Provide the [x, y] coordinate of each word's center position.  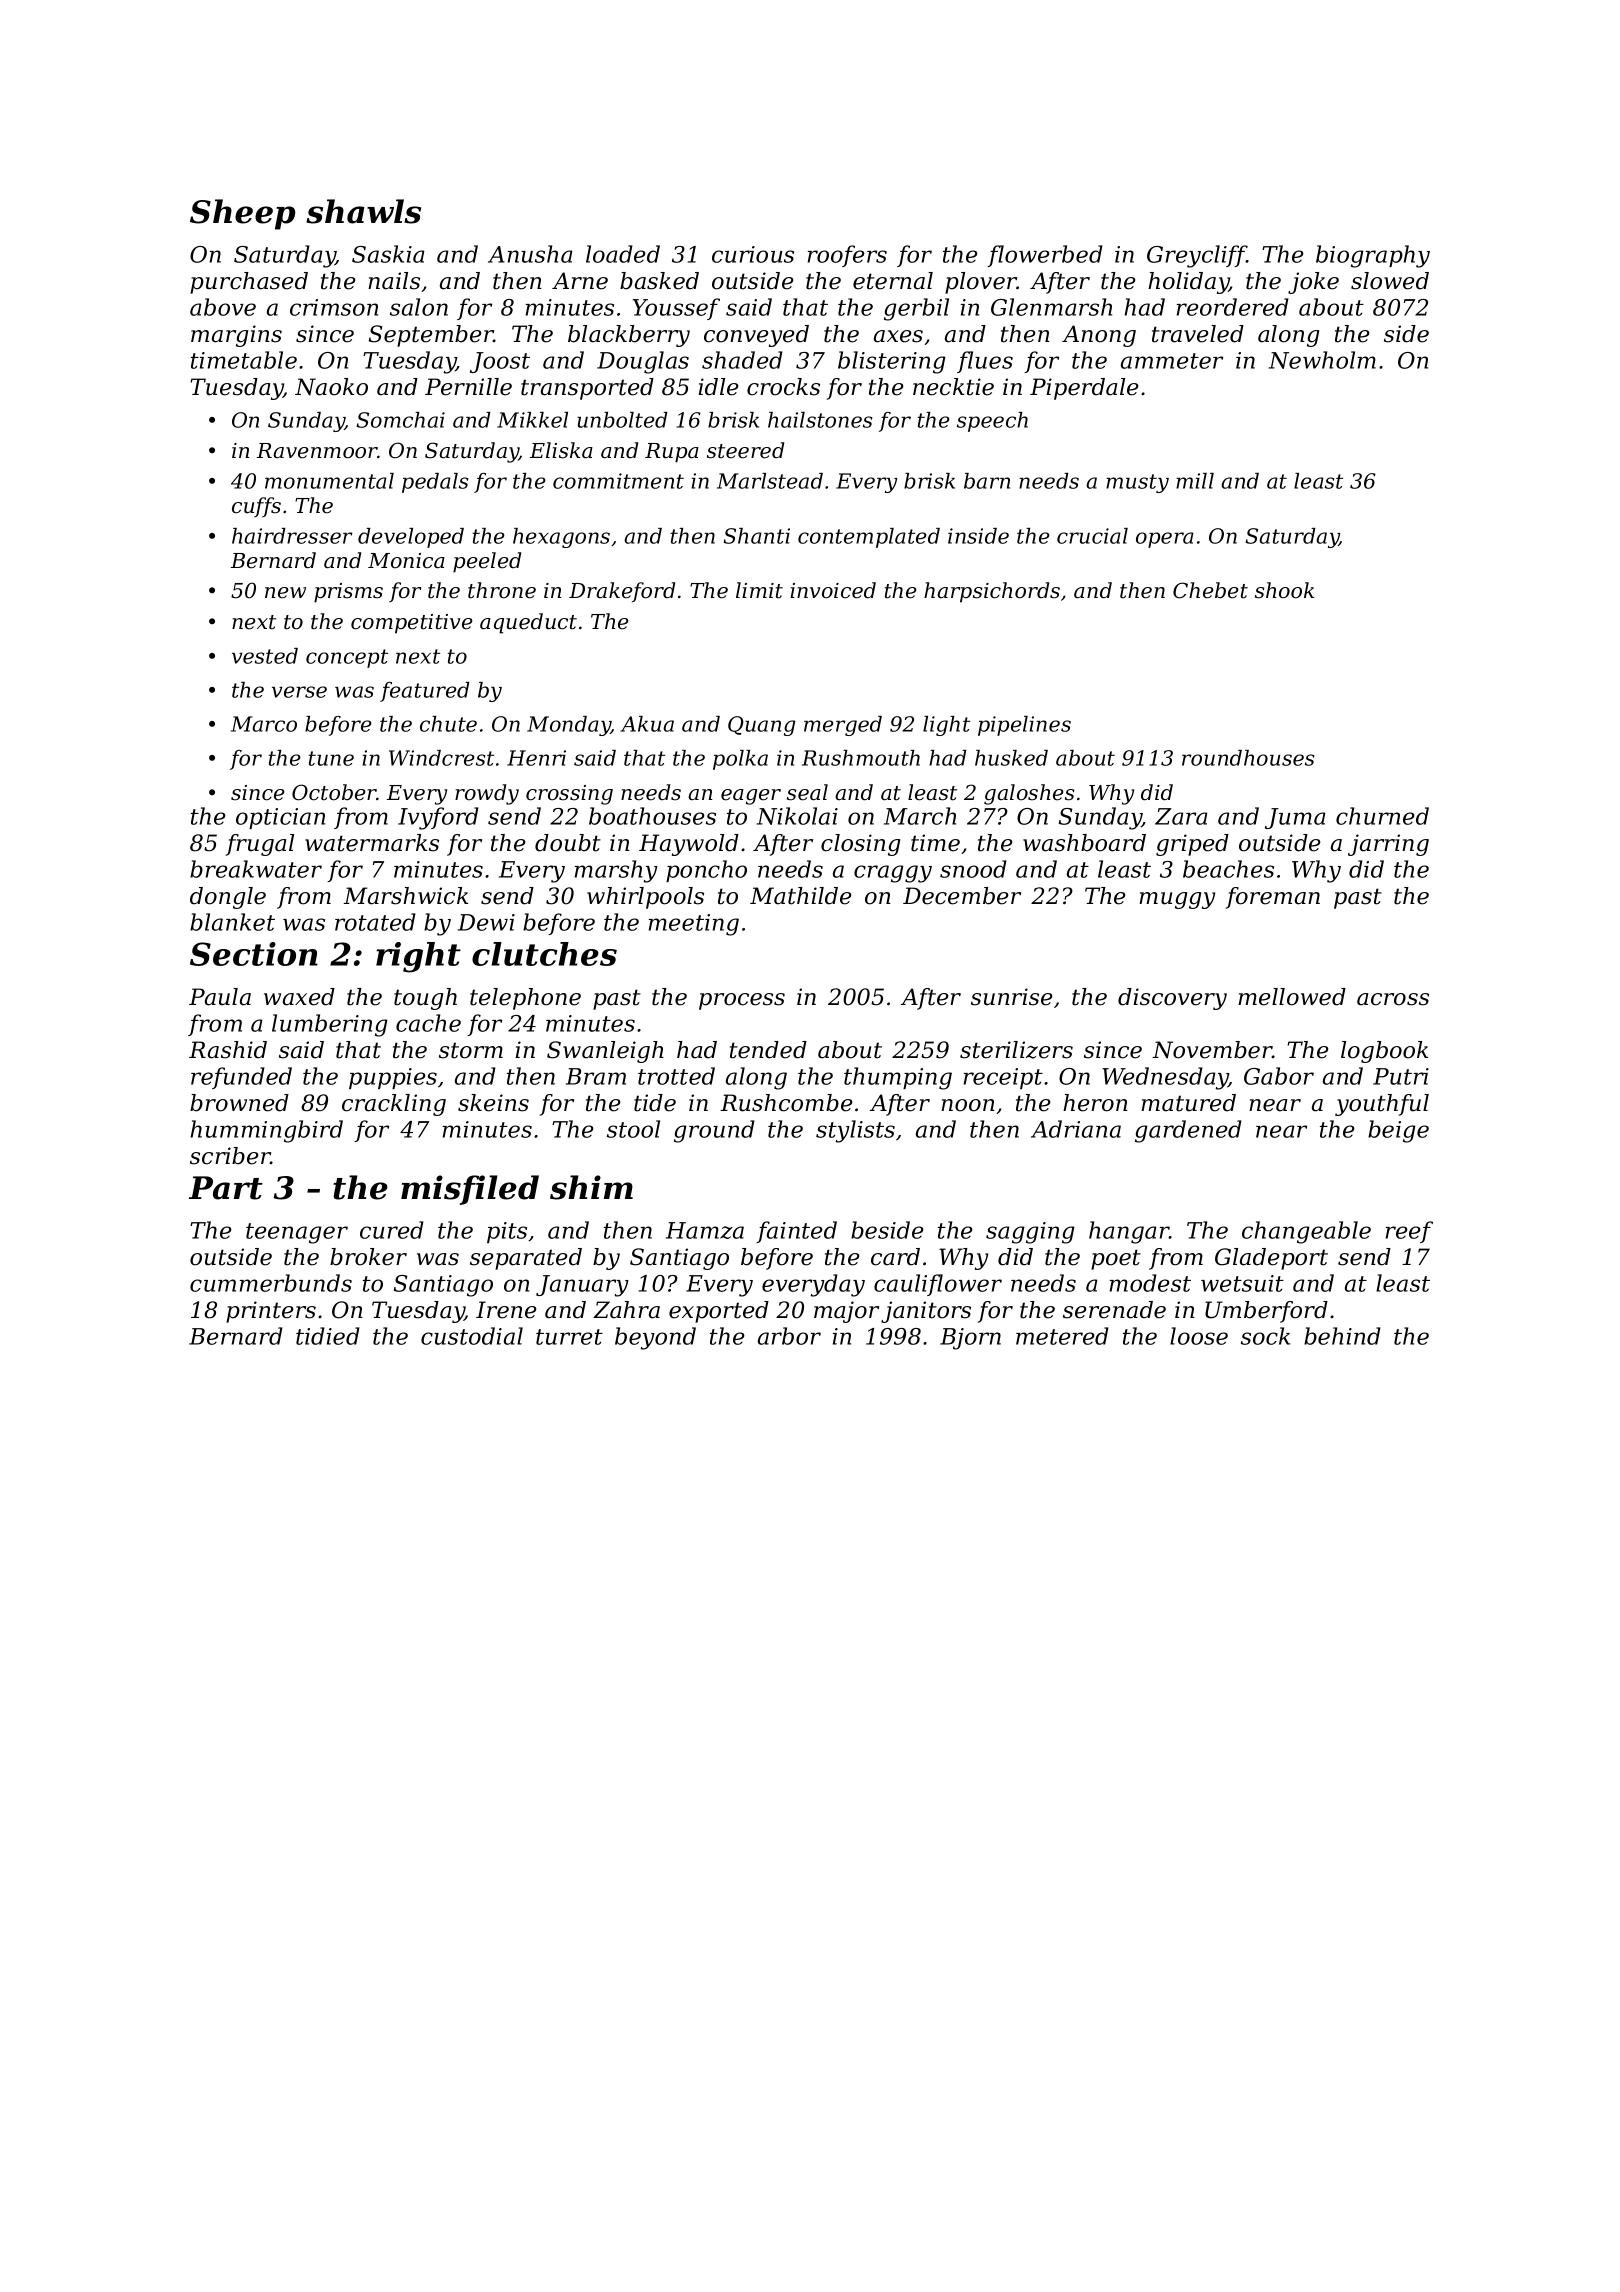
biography [1373, 256]
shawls [363, 211]
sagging [1030, 1233]
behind [1342, 1336]
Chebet [1210, 590]
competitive [412, 624]
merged [843, 726]
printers [271, 1312]
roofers [847, 256]
